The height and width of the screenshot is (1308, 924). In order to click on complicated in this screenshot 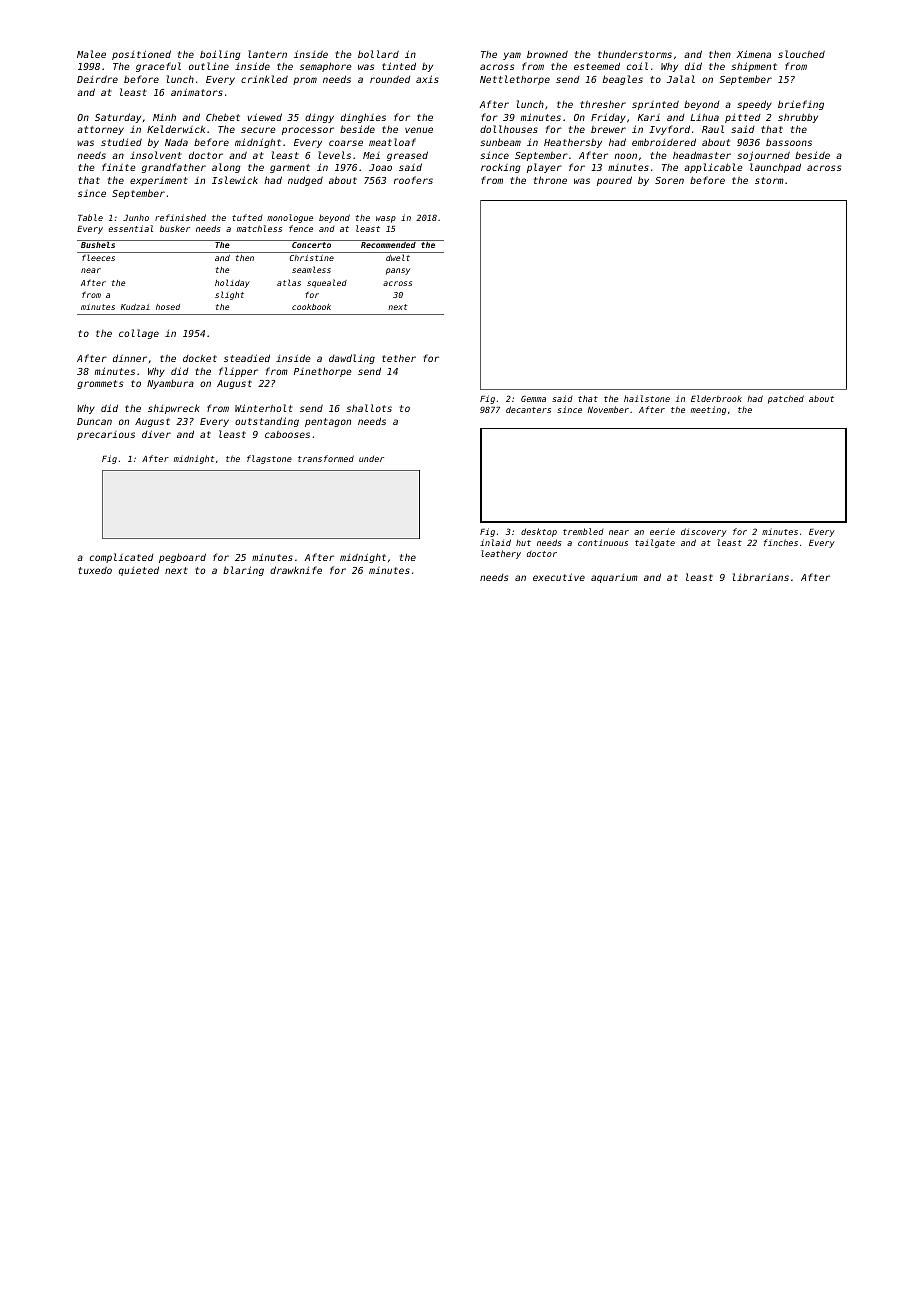, I will do `click(122, 558)`.
